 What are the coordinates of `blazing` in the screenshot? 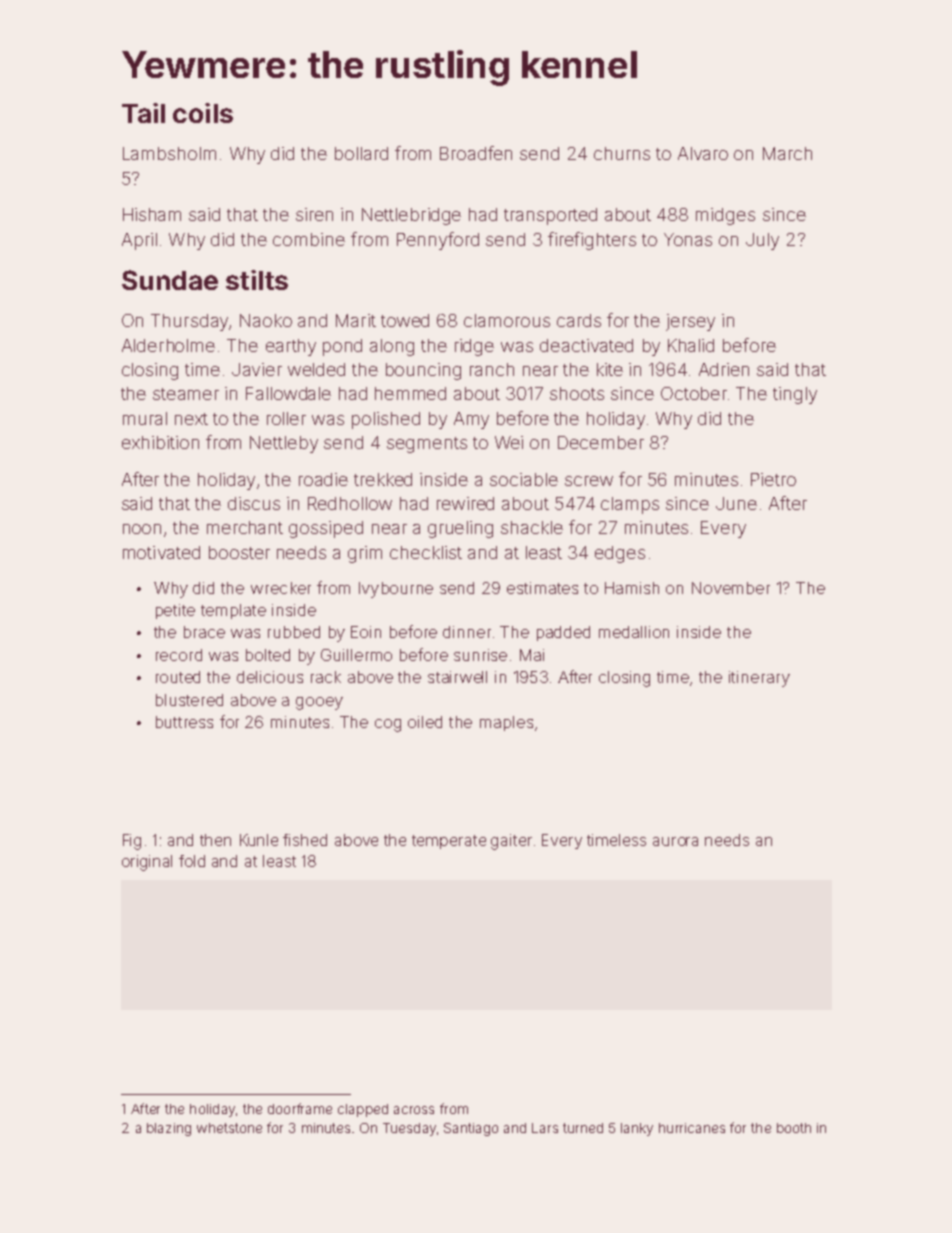 It's located at (169, 1129).
